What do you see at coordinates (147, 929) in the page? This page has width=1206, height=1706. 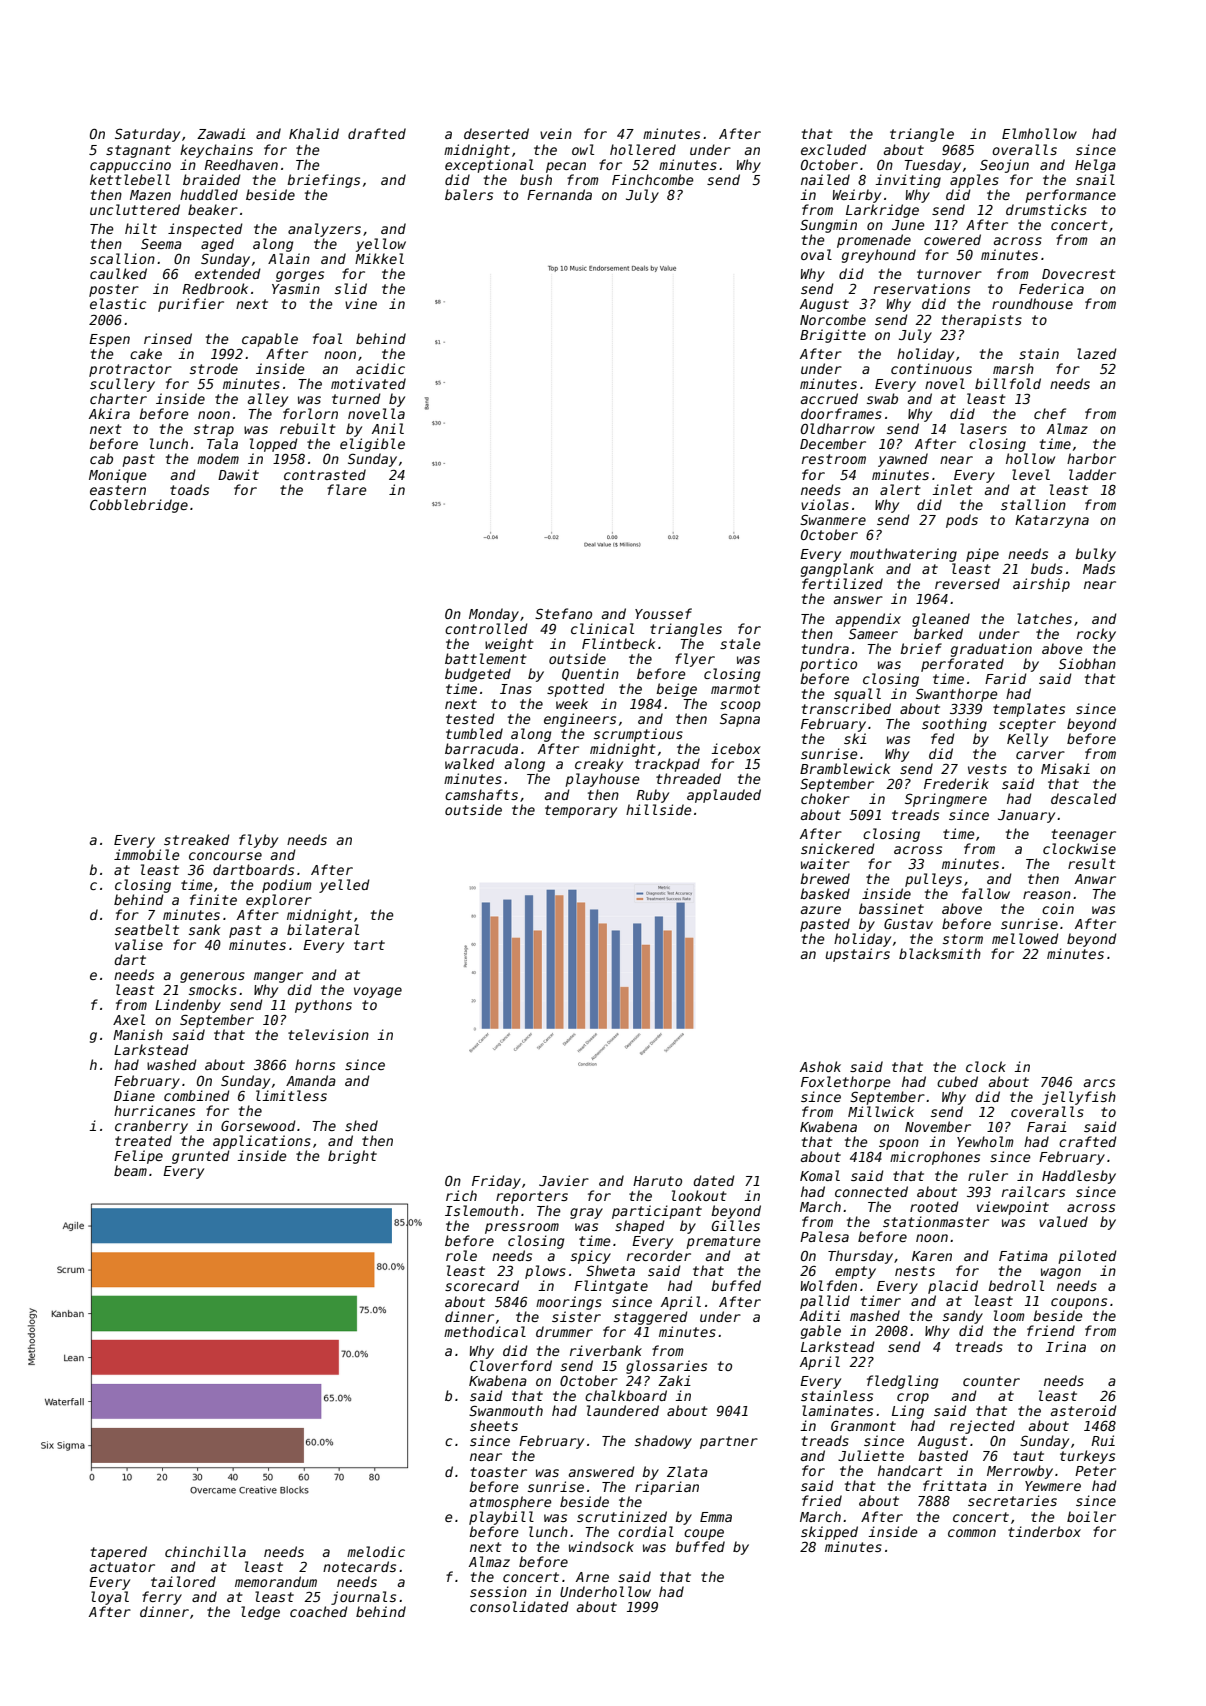 I see `seatbelt` at bounding box center [147, 929].
